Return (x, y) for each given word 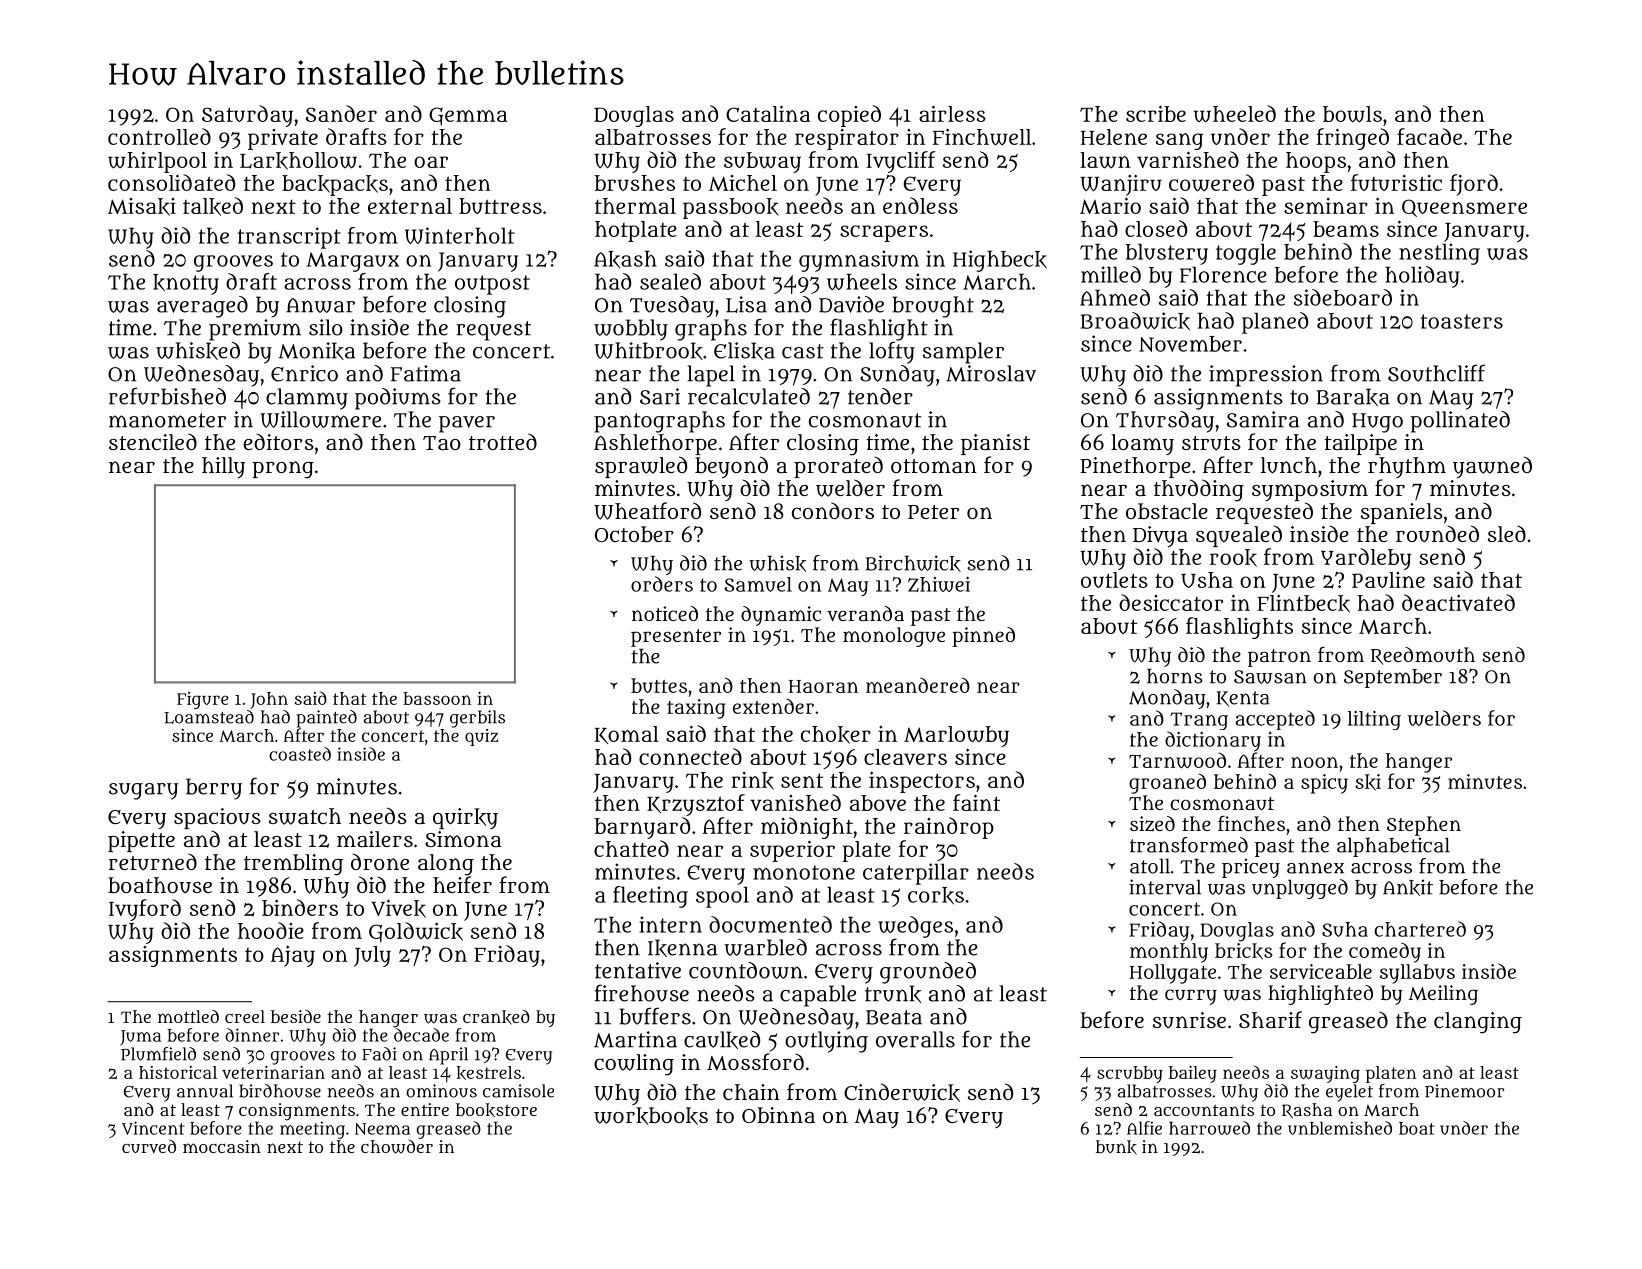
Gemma (468, 116)
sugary (144, 791)
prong (283, 470)
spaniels (1402, 513)
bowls (1352, 114)
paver (467, 424)
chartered (1420, 929)
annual (205, 1091)
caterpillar (916, 874)
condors (833, 510)
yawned (1492, 467)
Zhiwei (939, 584)
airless (952, 113)
